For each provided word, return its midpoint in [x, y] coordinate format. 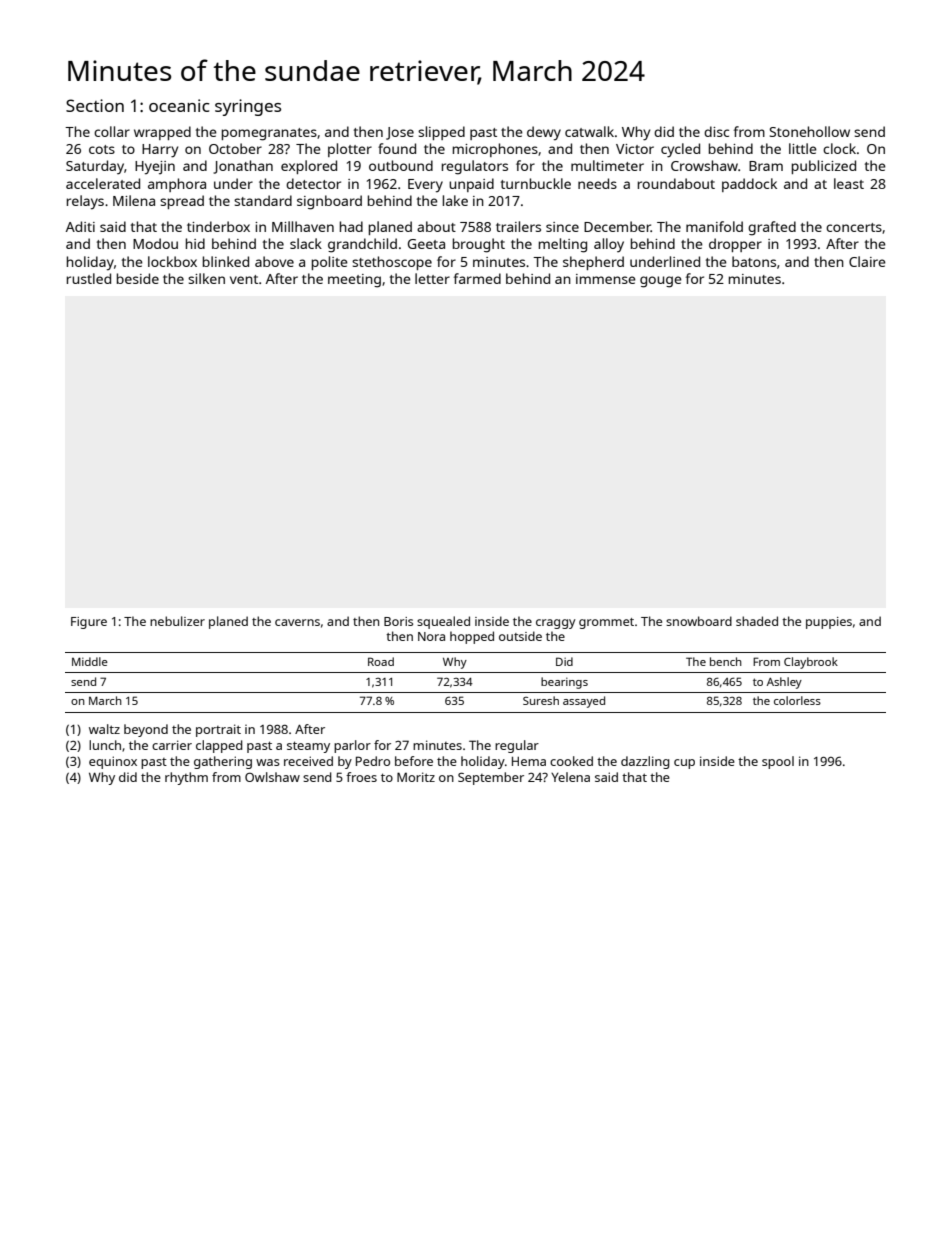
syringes [248, 107]
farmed [477, 278]
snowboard [699, 621]
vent [244, 279]
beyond [146, 730]
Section [95, 105]
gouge [661, 282]
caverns [297, 622]
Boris [398, 621]
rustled [89, 278]
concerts [854, 227]
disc [716, 131]
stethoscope [392, 263]
